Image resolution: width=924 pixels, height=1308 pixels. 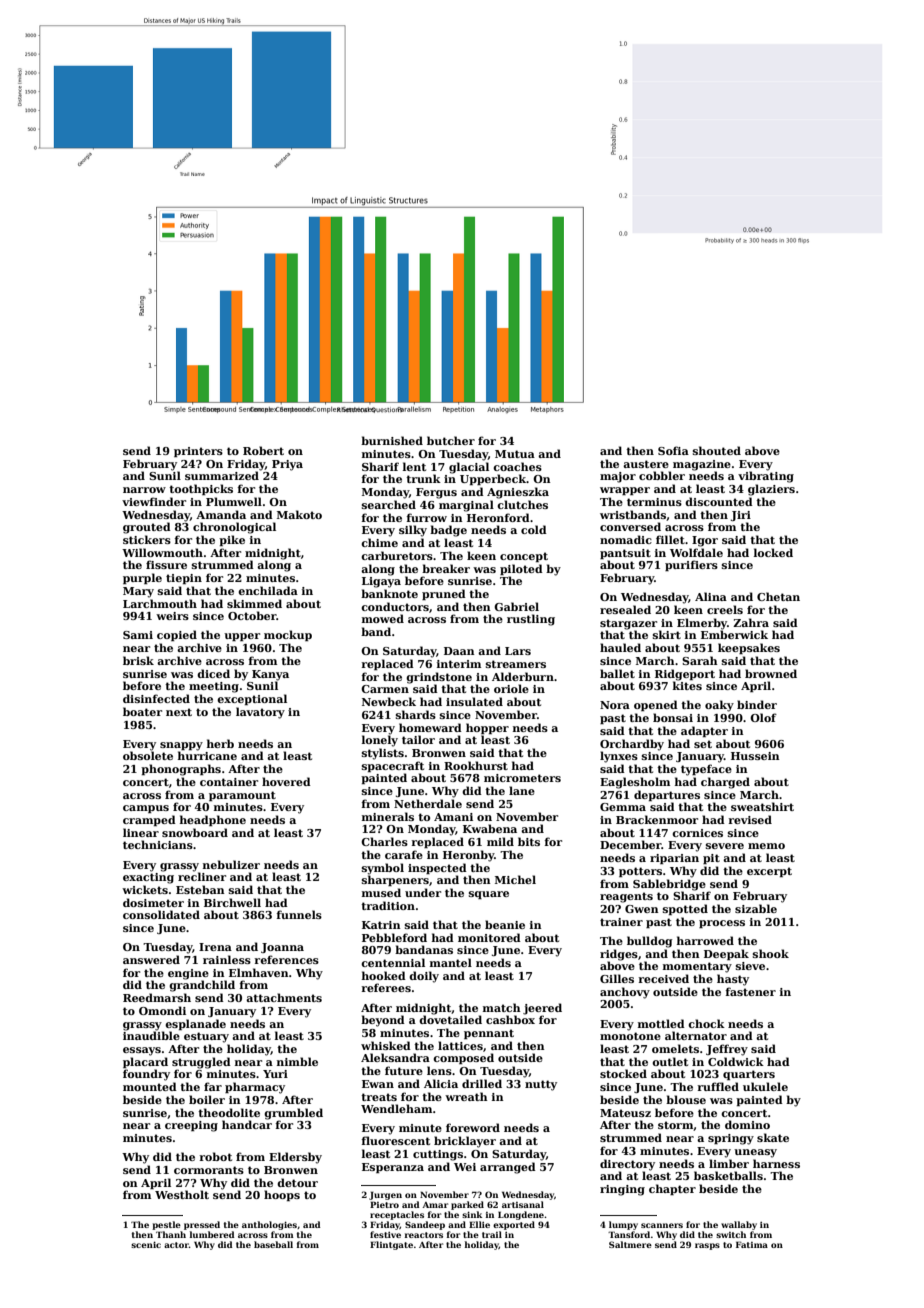 What do you see at coordinates (151, 1035) in the page?
I see `inaudible` at bounding box center [151, 1035].
